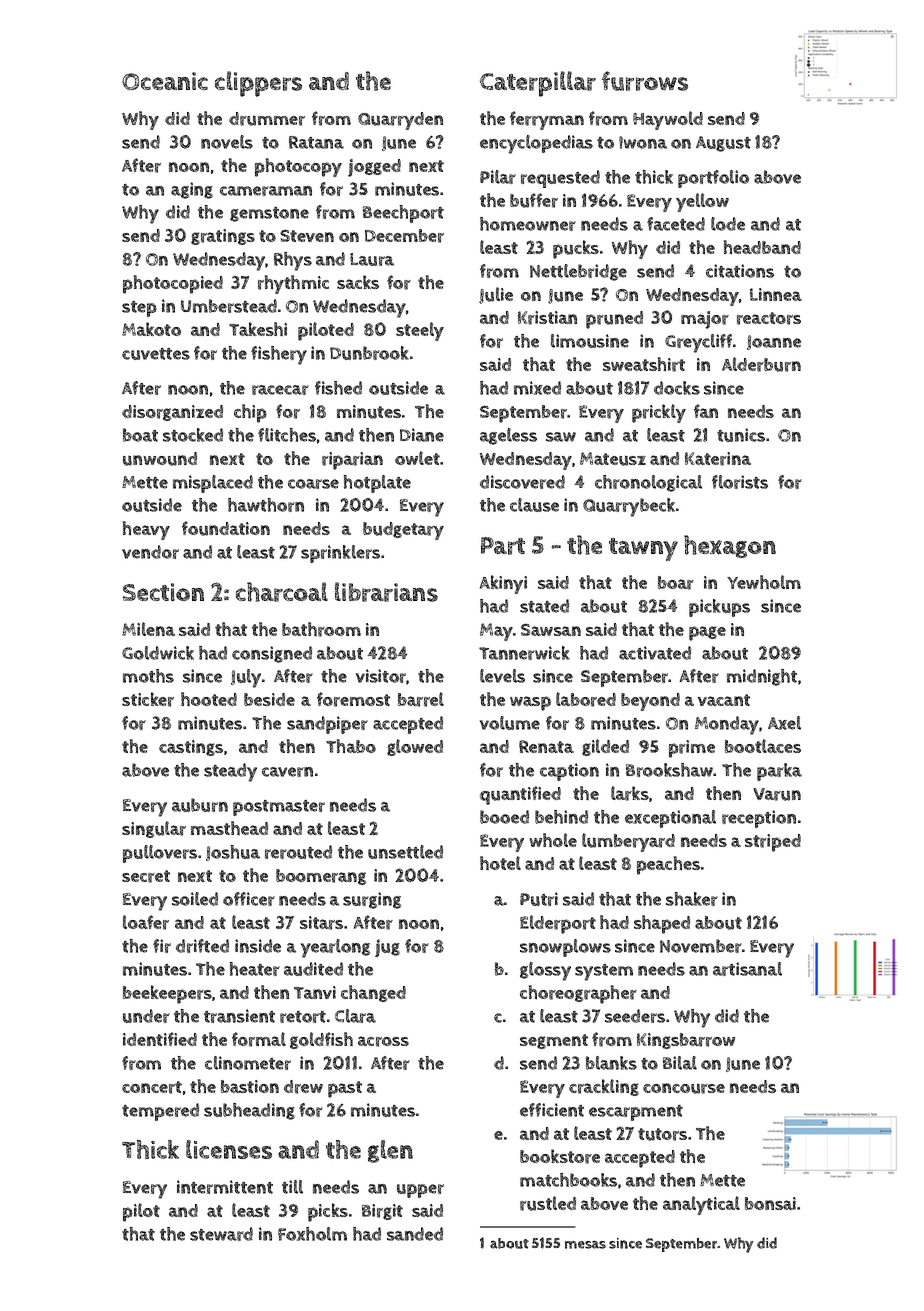  I want to click on heater, so click(254, 969).
